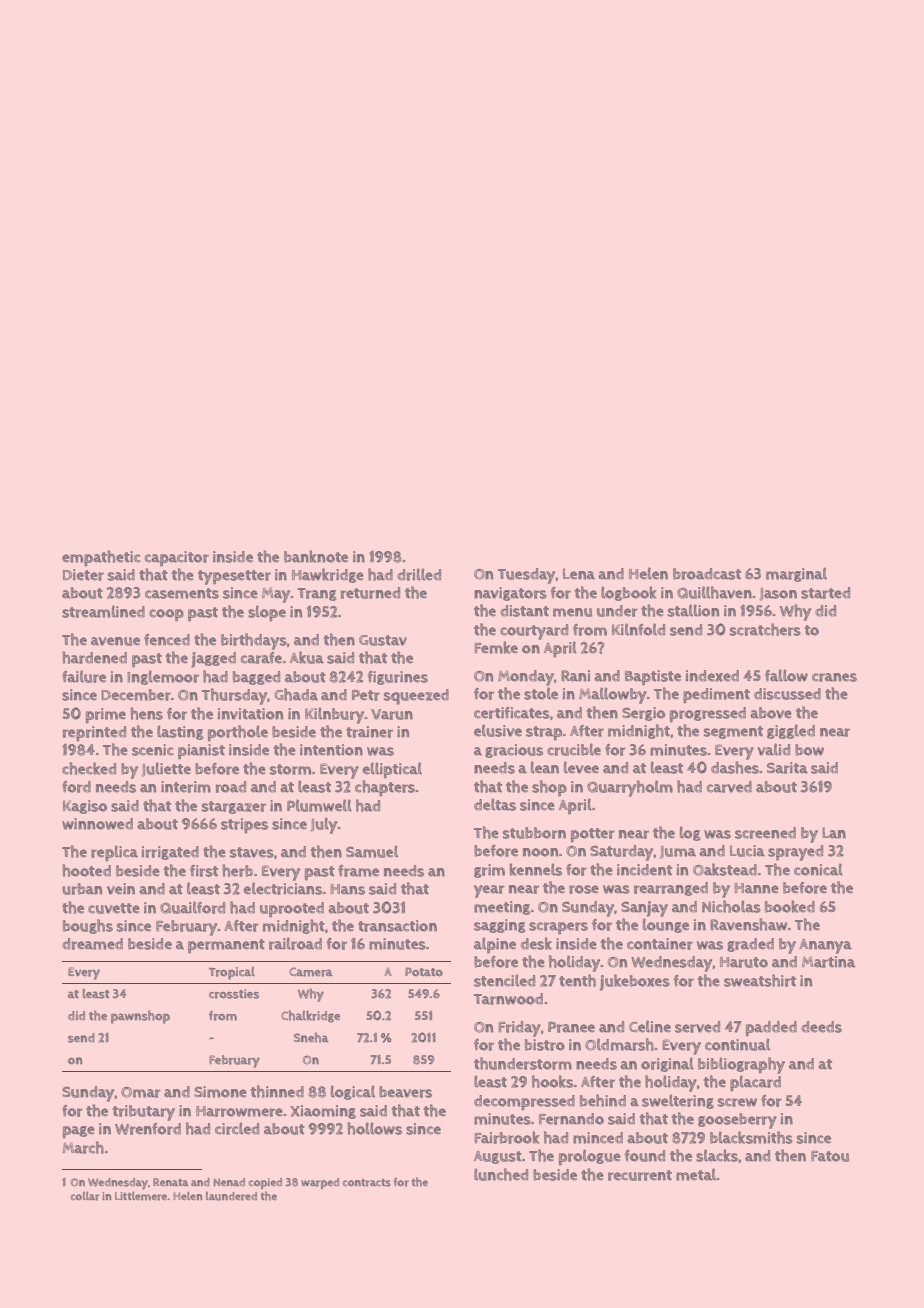 Image resolution: width=924 pixels, height=1308 pixels. What do you see at coordinates (737, 1121) in the screenshot?
I see `gooseberry` at bounding box center [737, 1121].
